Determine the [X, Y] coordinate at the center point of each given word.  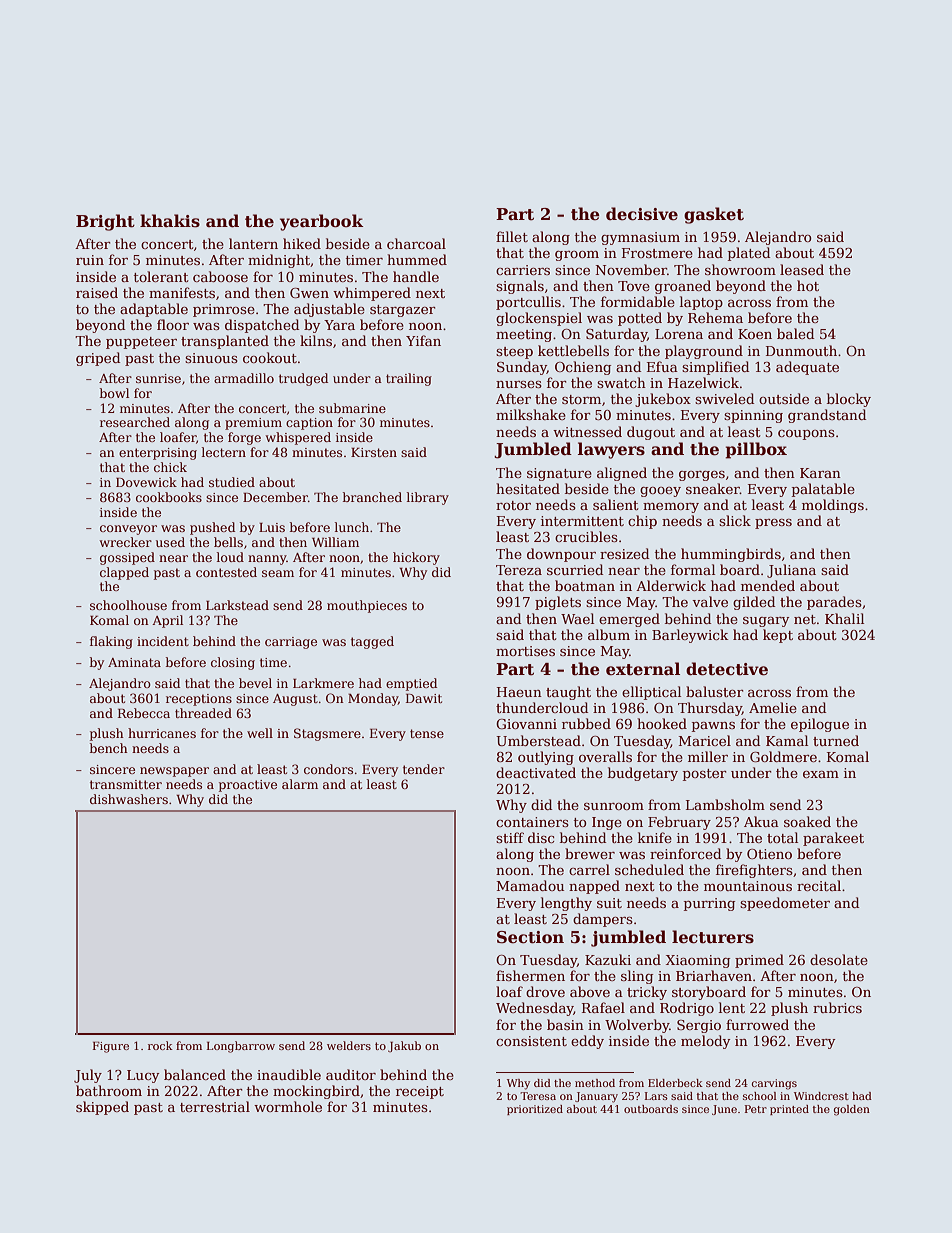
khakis [170, 221]
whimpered [372, 294]
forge [244, 438]
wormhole [288, 1106]
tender [424, 769]
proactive [248, 786]
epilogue [820, 725]
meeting [524, 335]
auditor [351, 1074]
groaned [683, 287]
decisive [642, 214]
